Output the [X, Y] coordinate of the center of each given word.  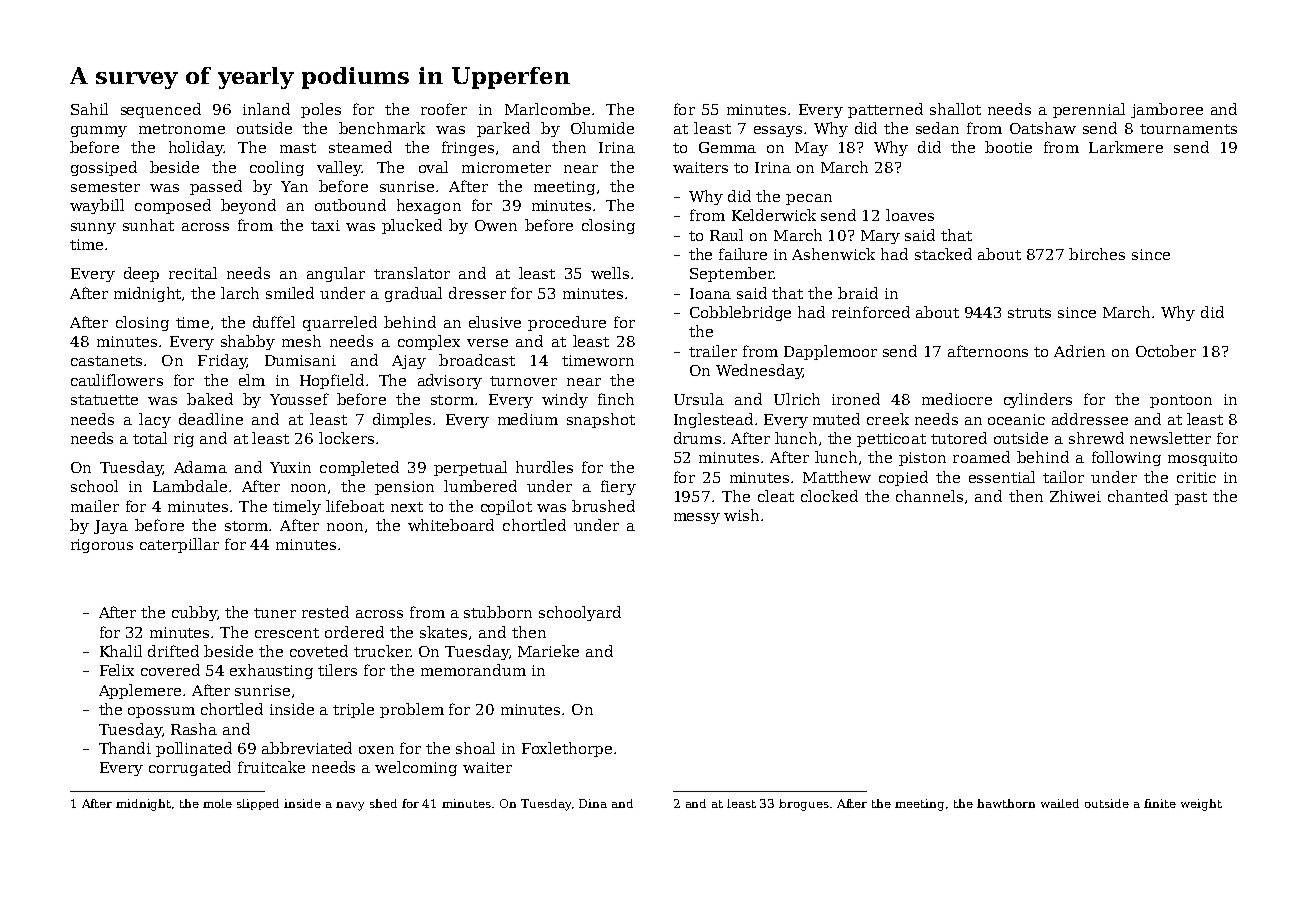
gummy [99, 131]
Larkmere [1126, 147]
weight [1201, 805]
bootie [1008, 147]
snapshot [601, 420]
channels [929, 496]
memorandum [473, 670]
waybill [97, 206]
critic [1196, 477]
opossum [161, 712]
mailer [95, 506]
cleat [776, 496]
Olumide [602, 128]
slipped [258, 804]
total [150, 438]
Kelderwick [774, 215]
